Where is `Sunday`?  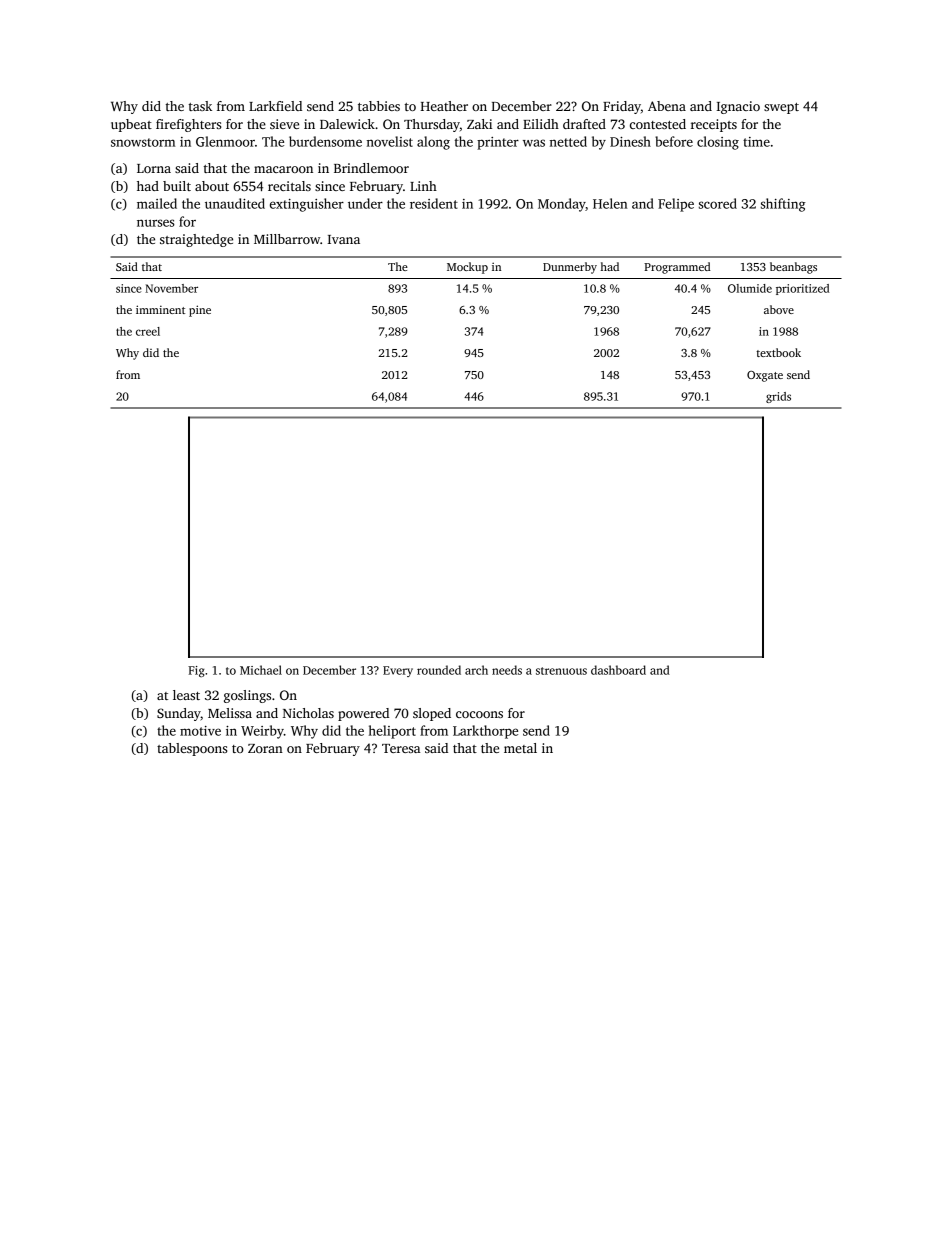
Sunday is located at coordinates (179, 714).
